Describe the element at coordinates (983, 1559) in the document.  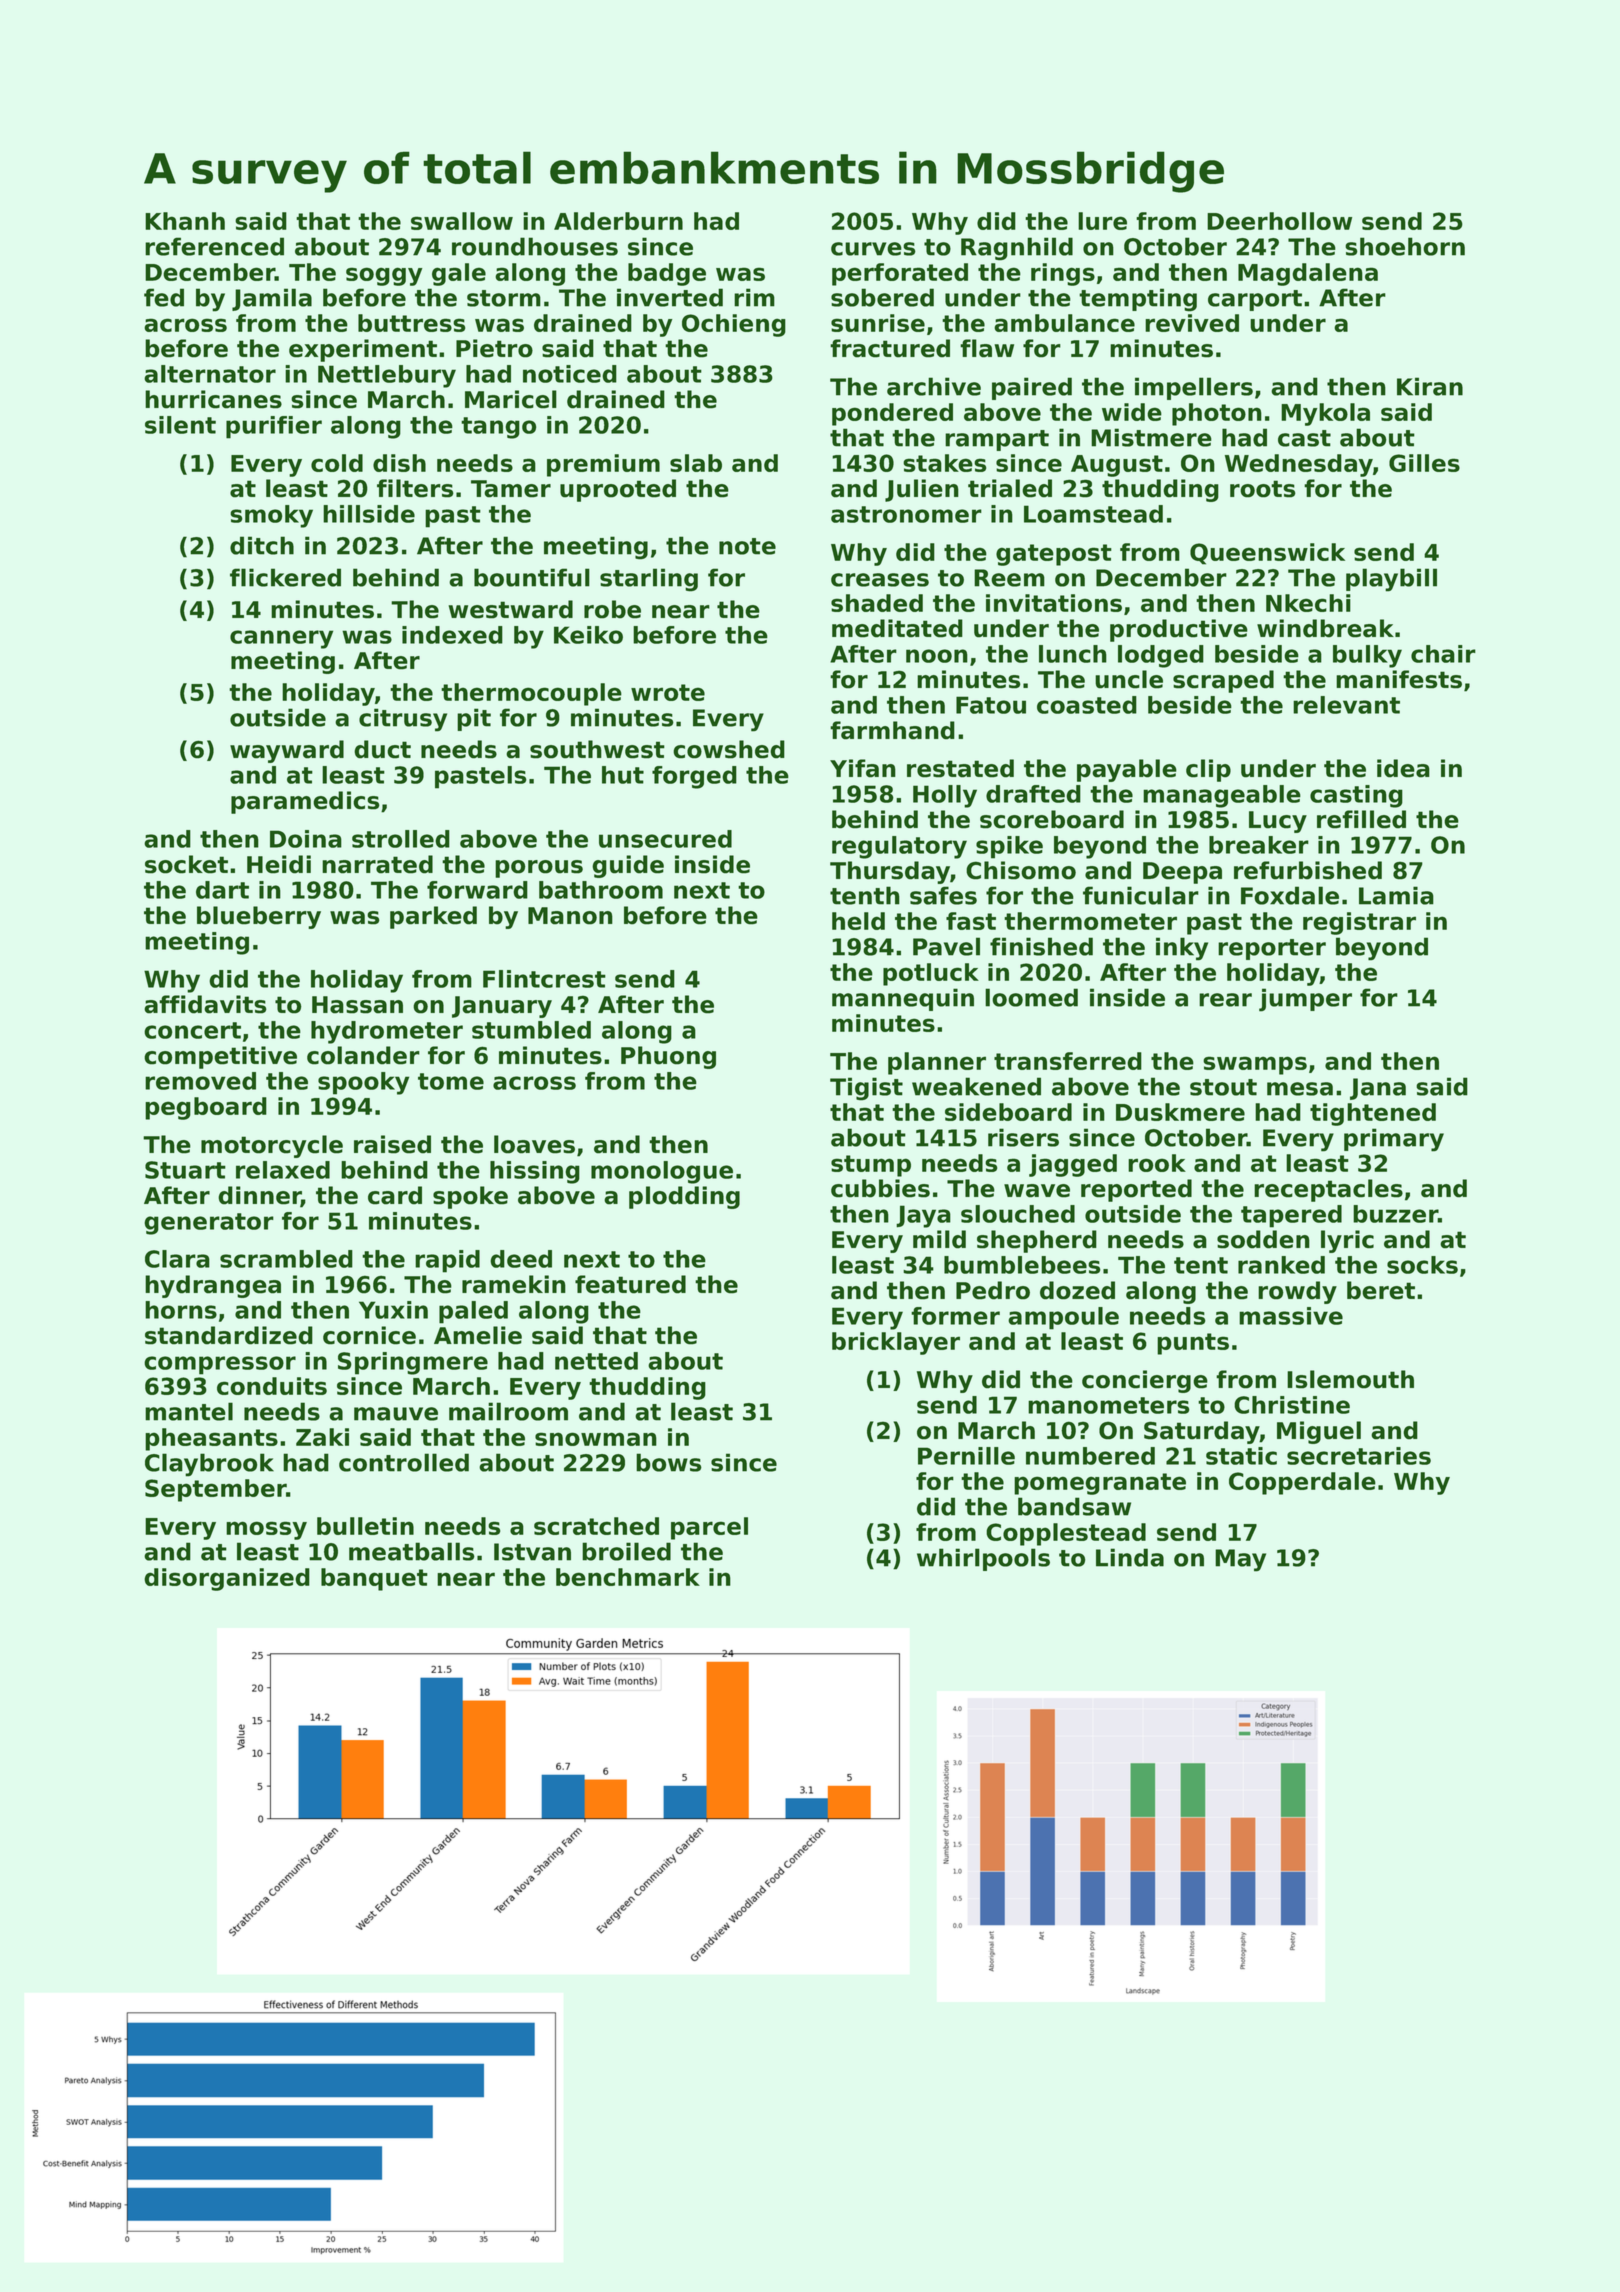
I see `whirlpools` at that location.
